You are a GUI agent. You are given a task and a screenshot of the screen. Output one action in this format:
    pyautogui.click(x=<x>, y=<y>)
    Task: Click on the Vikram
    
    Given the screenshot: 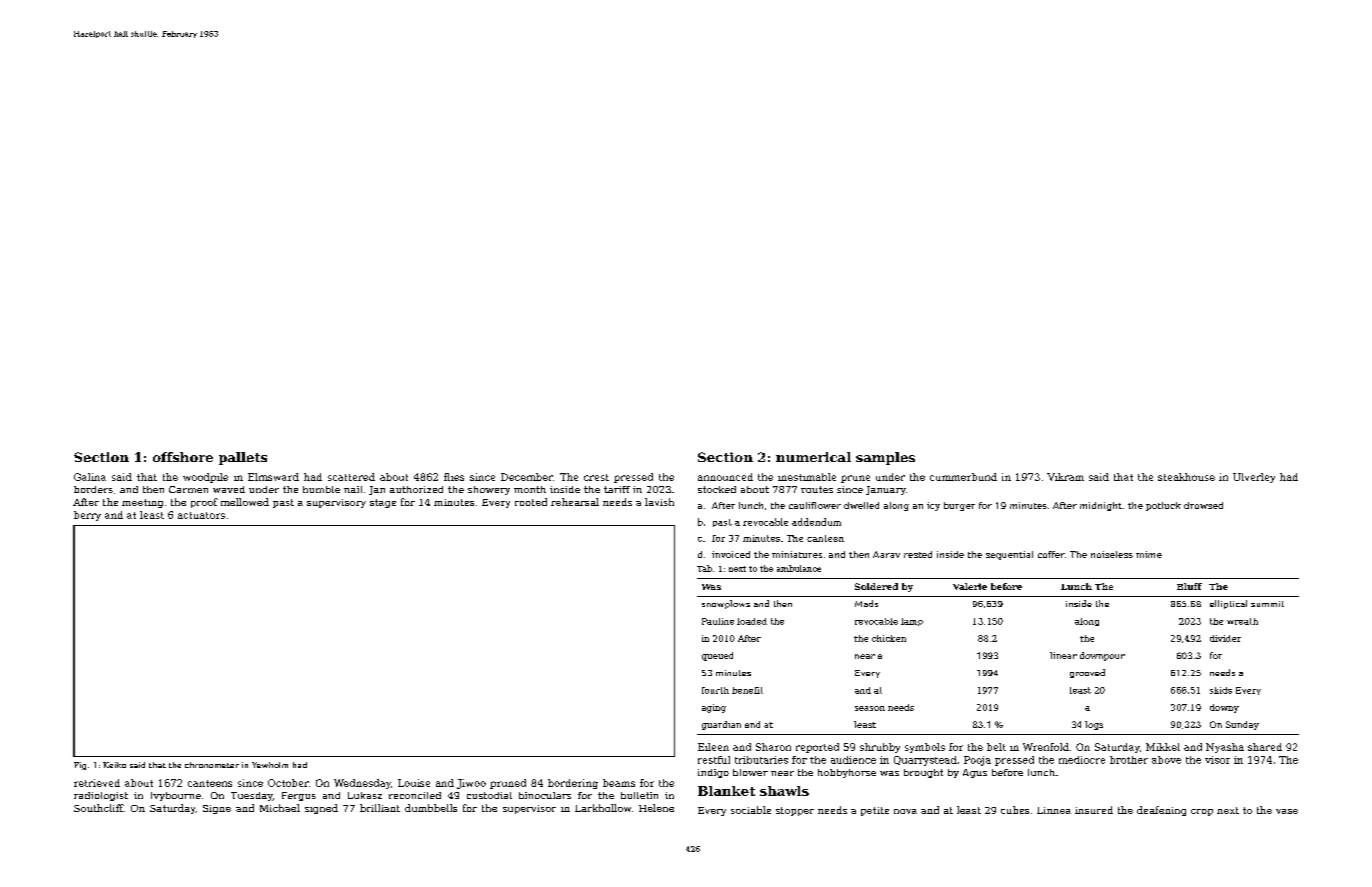 What is the action you would take?
    pyautogui.click(x=1065, y=477)
